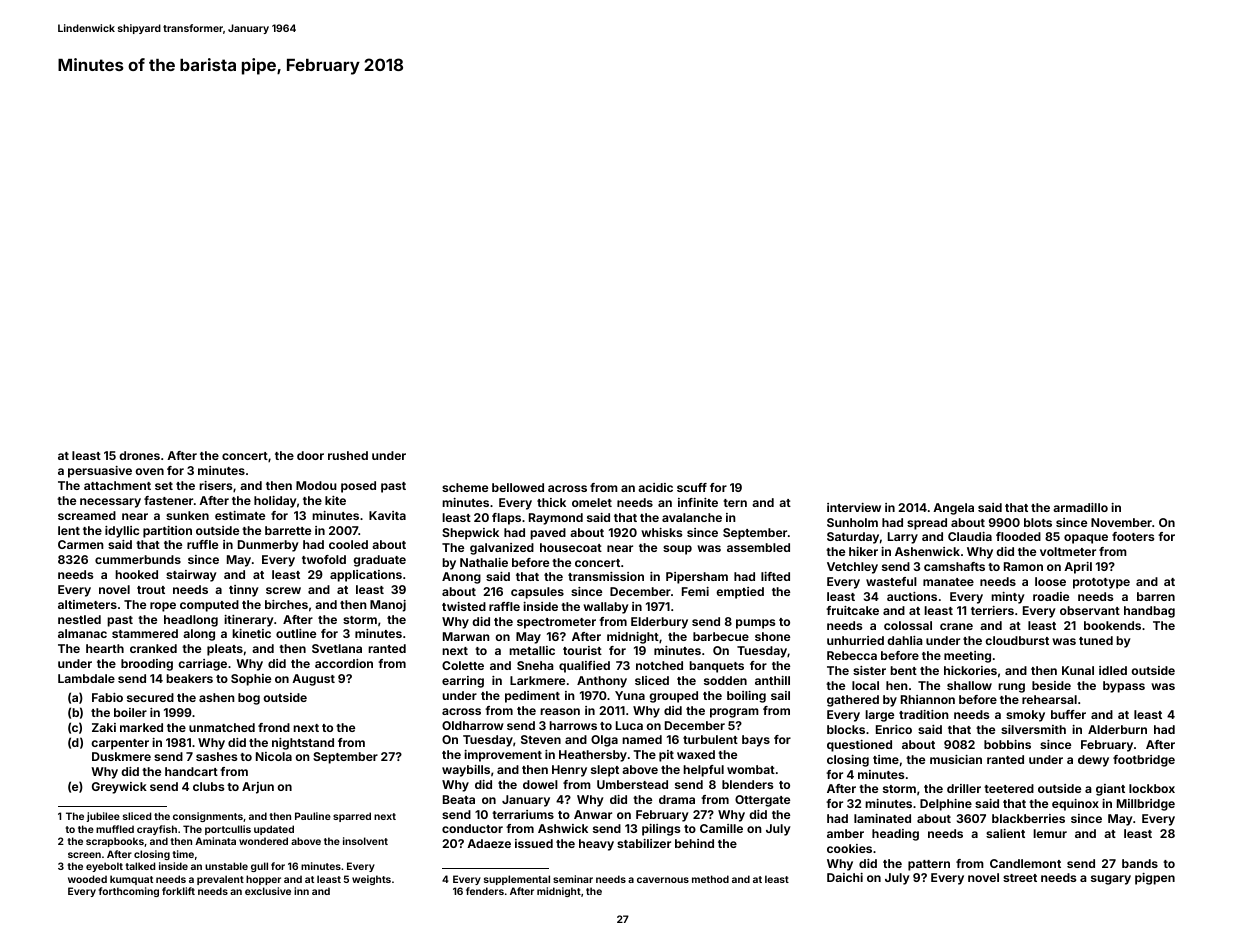 This screenshot has width=1233, height=952. Describe the element at coordinates (129, 892) in the screenshot. I see `forthcoming` at that location.
